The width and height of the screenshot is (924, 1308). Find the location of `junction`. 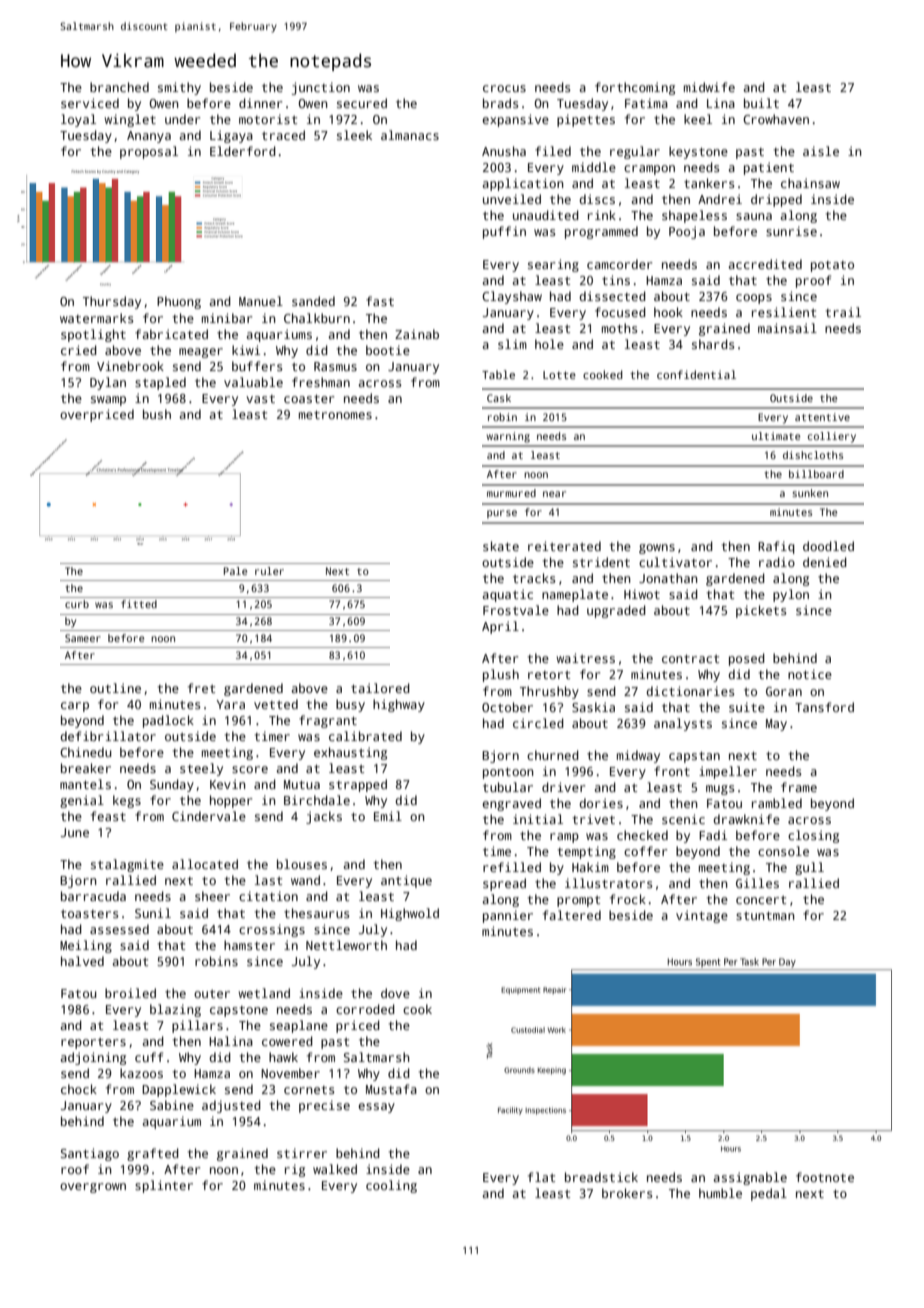

junction is located at coordinates (321, 88).
